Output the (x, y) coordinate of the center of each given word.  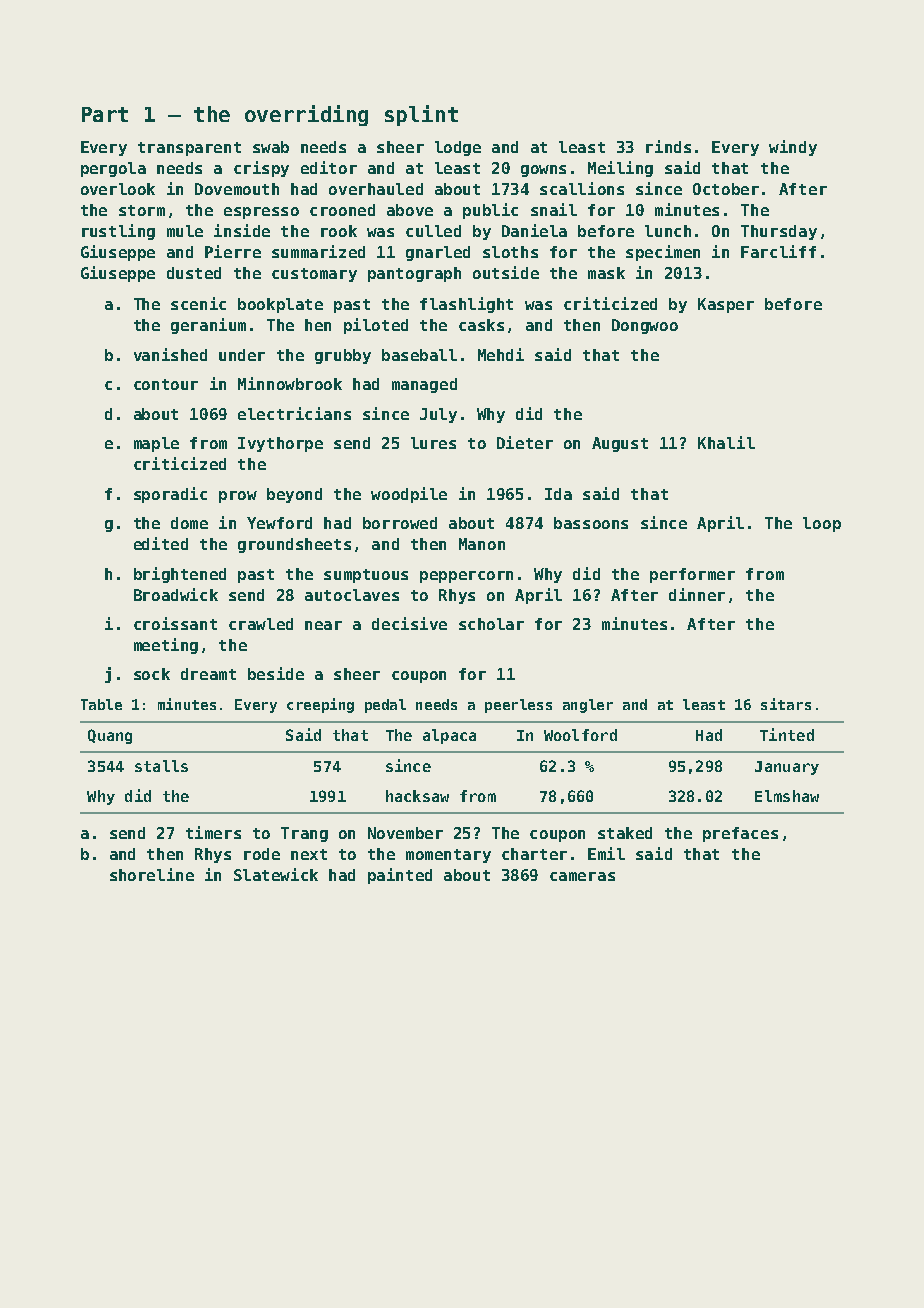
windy (793, 148)
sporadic (170, 495)
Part (105, 114)
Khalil (726, 442)
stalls (161, 766)
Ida (558, 494)
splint (421, 115)
